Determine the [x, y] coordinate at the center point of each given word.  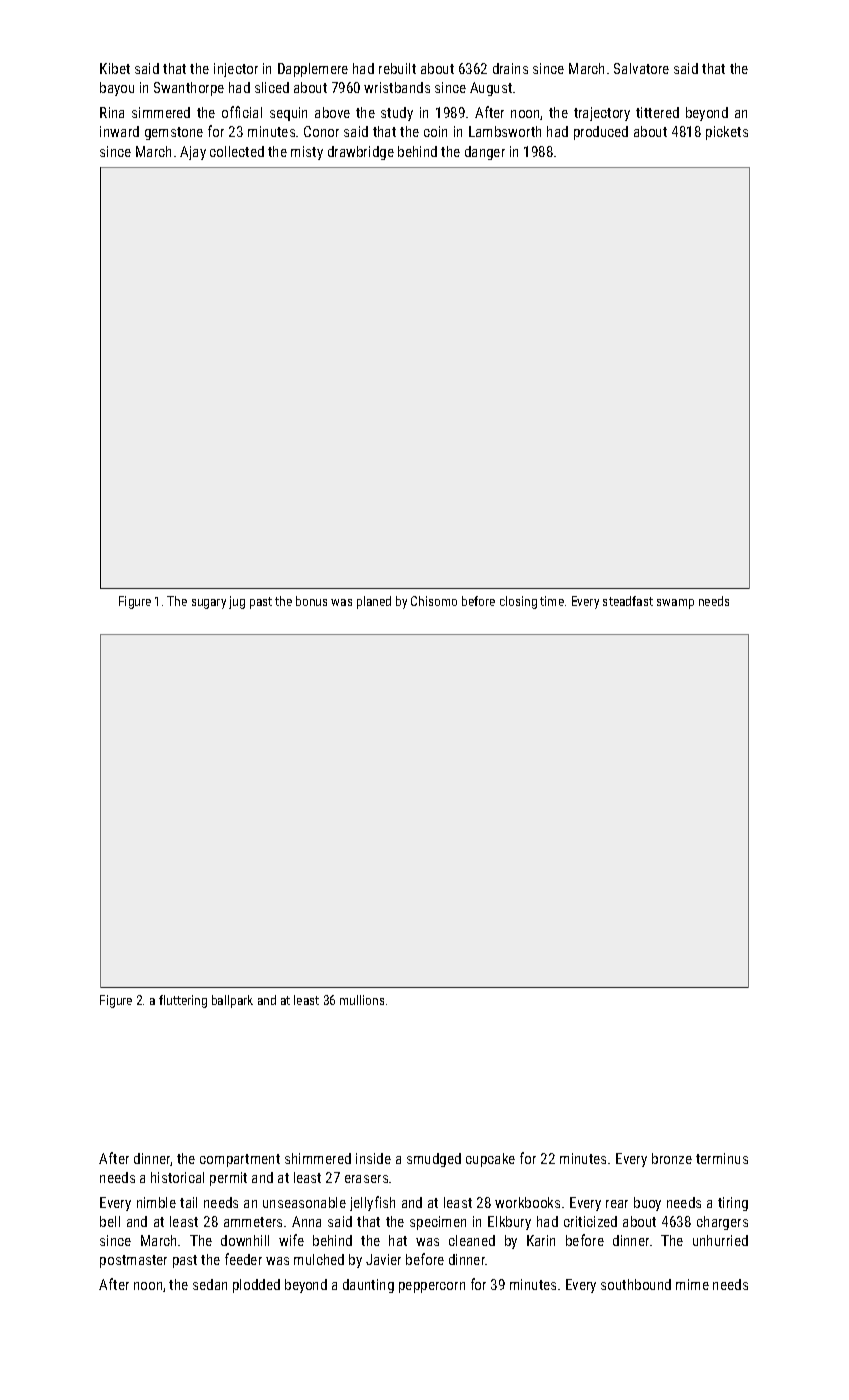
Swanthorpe [189, 89]
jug [237, 602]
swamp [675, 604]
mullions [362, 1000]
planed [374, 602]
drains [510, 68]
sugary [209, 604]
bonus [311, 601]
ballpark [232, 1001]
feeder [243, 1259]
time [552, 601]
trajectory [602, 114]
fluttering [183, 1001]
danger [485, 153]
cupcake [490, 1160]
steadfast [628, 601]
